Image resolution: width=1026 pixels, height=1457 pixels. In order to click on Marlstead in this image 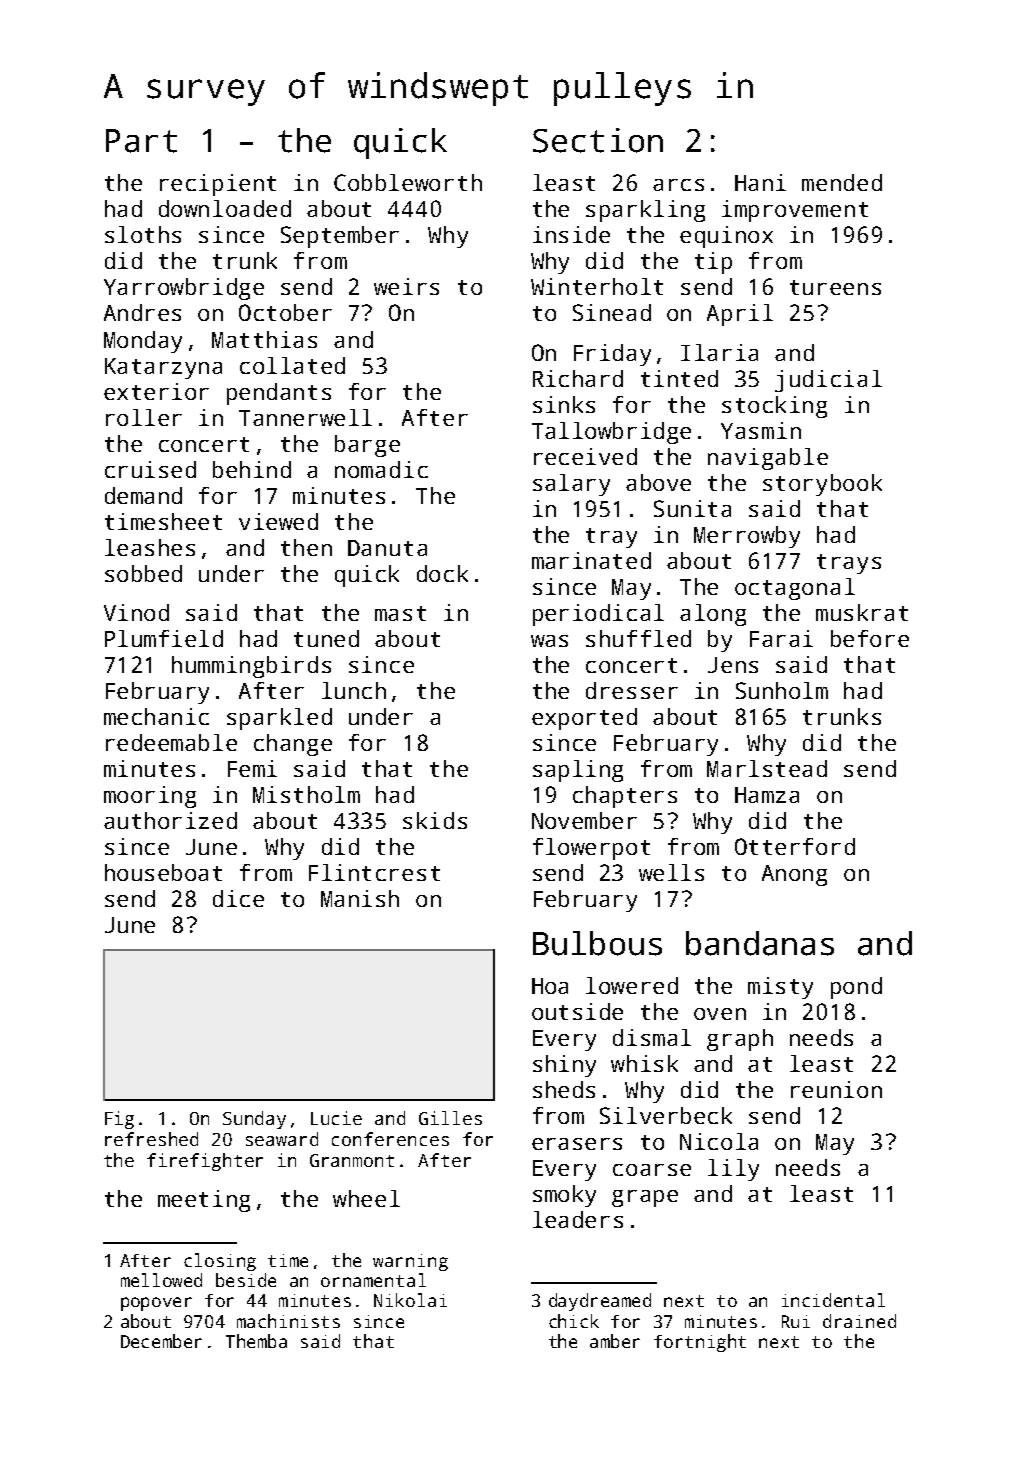, I will do `click(767, 768)`.
